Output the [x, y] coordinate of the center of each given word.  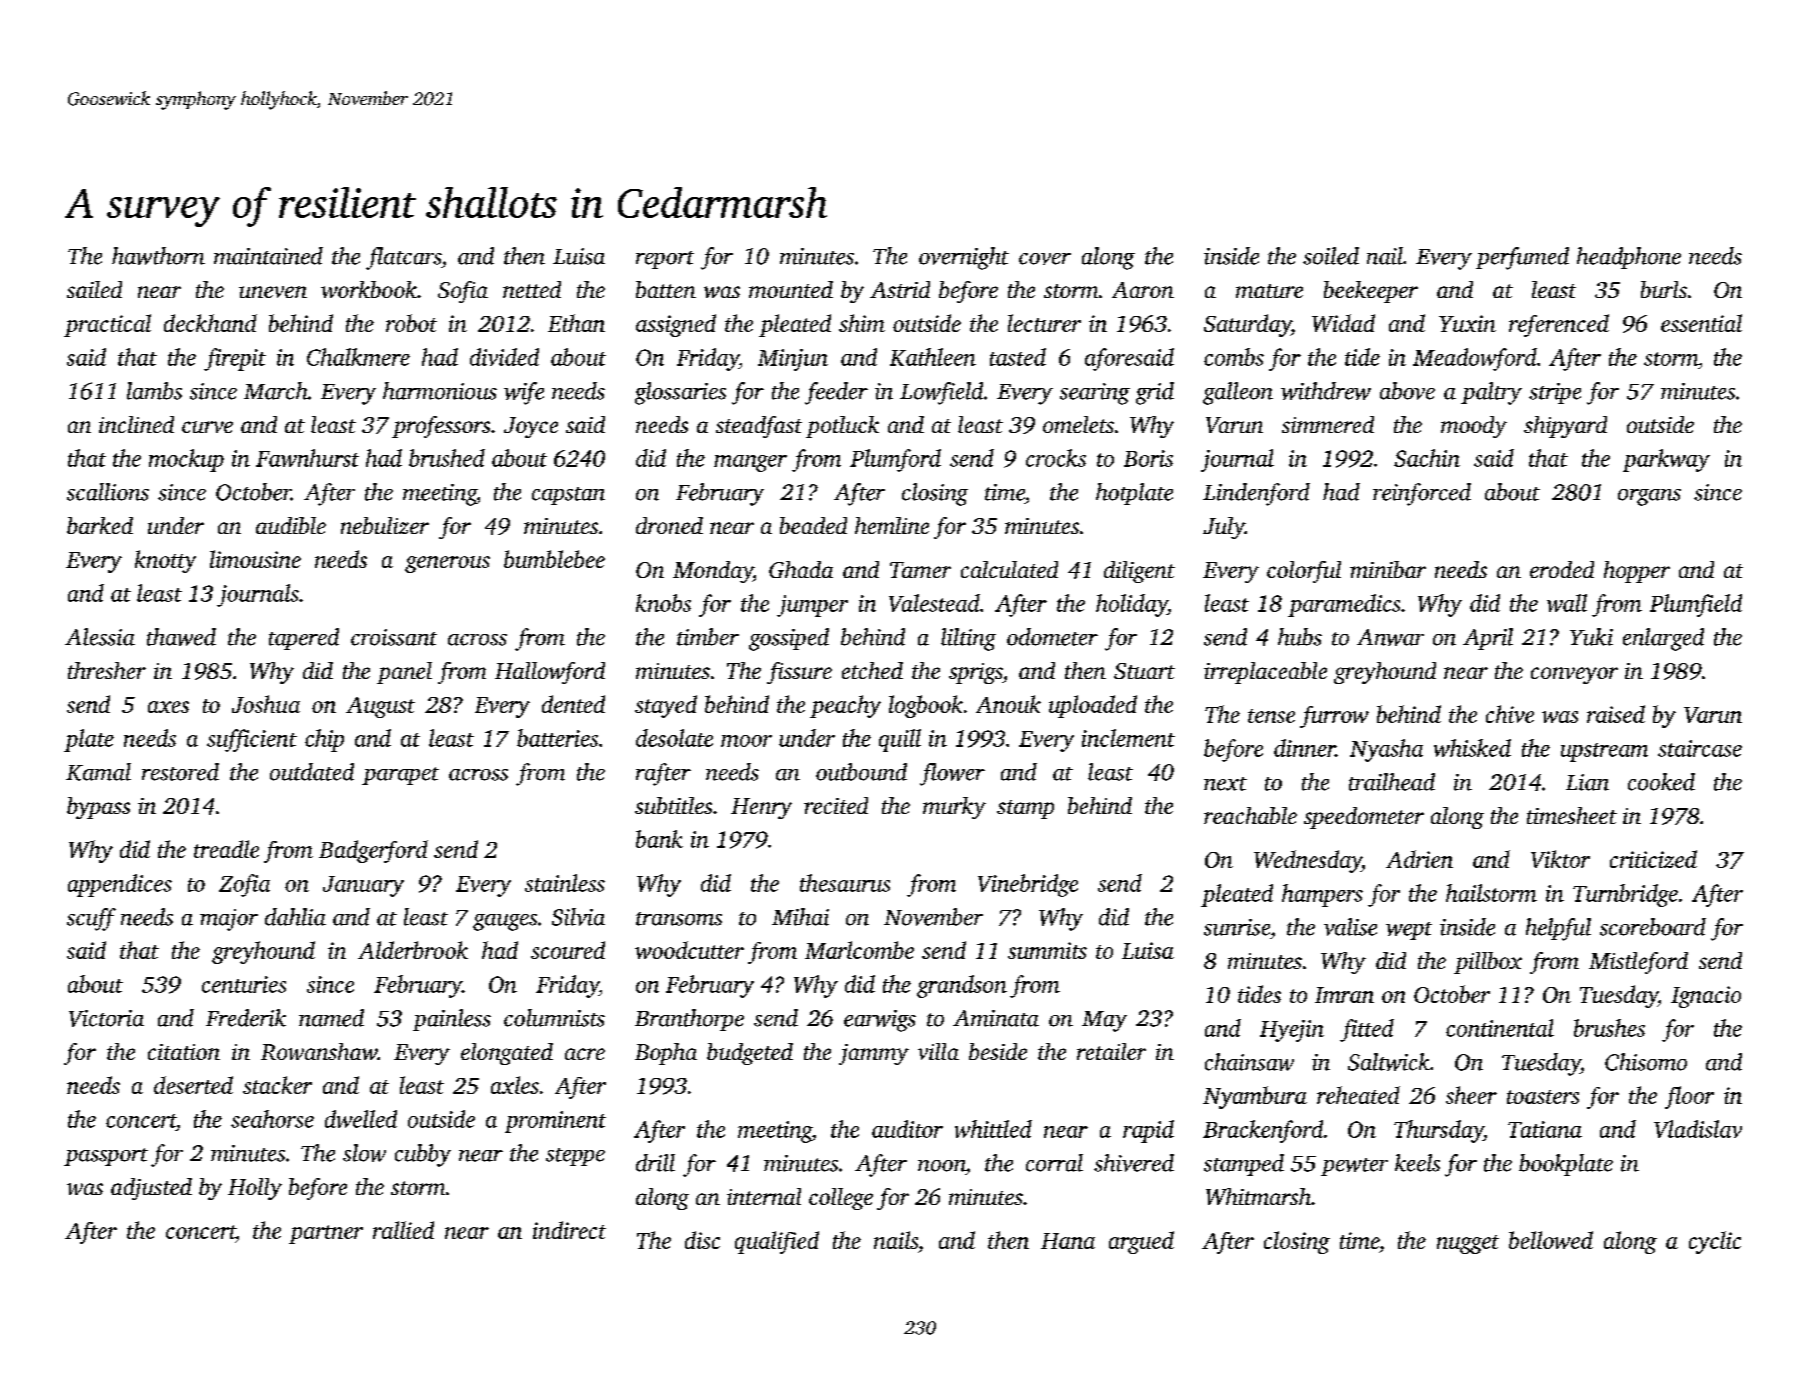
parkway [1666, 460]
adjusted [151, 1189]
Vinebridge [1028, 885]
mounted [791, 289]
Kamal [98, 772]
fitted [1367, 1030]
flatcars [403, 258]
